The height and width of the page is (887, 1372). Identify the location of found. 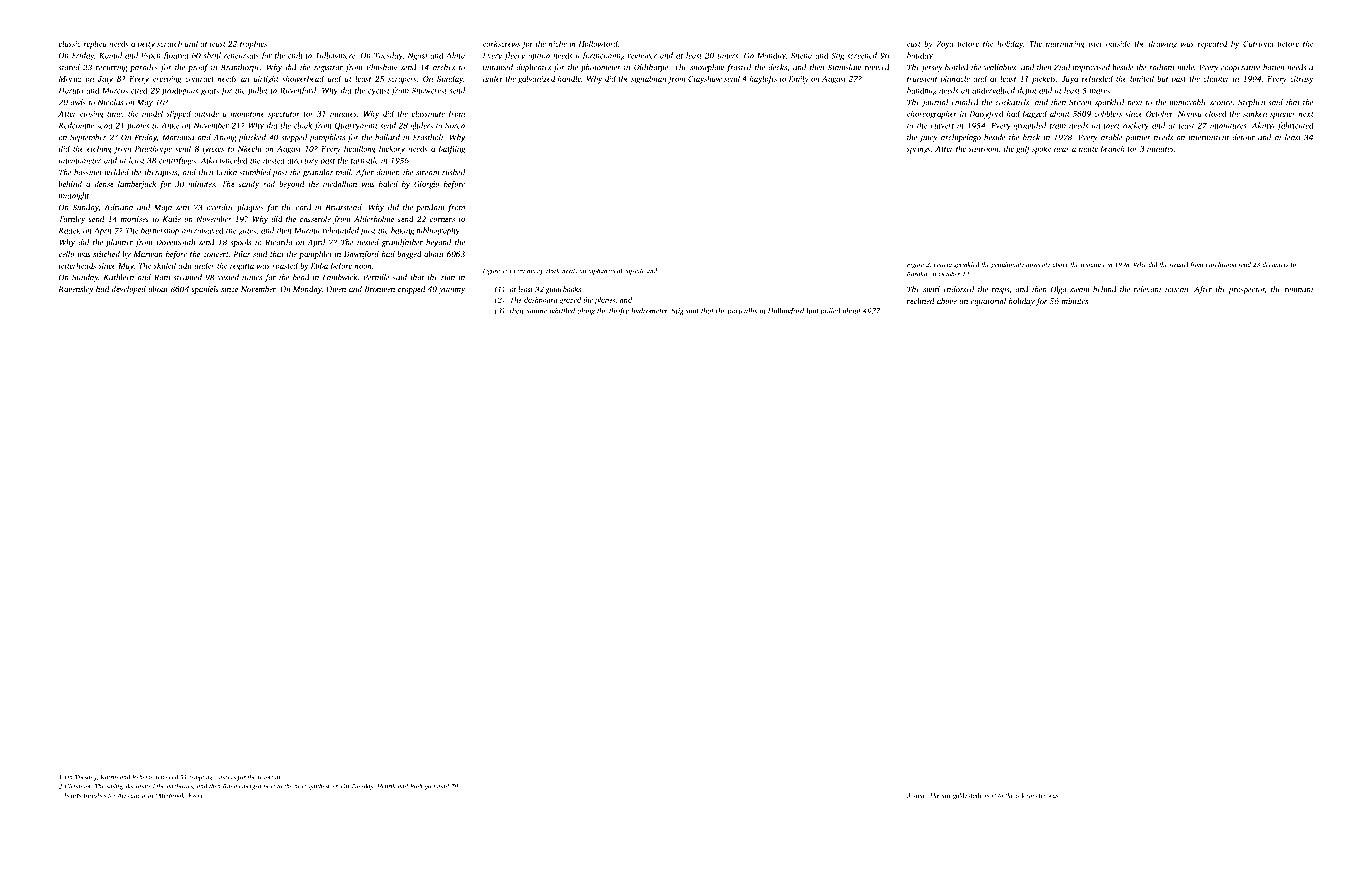
(440, 787).
